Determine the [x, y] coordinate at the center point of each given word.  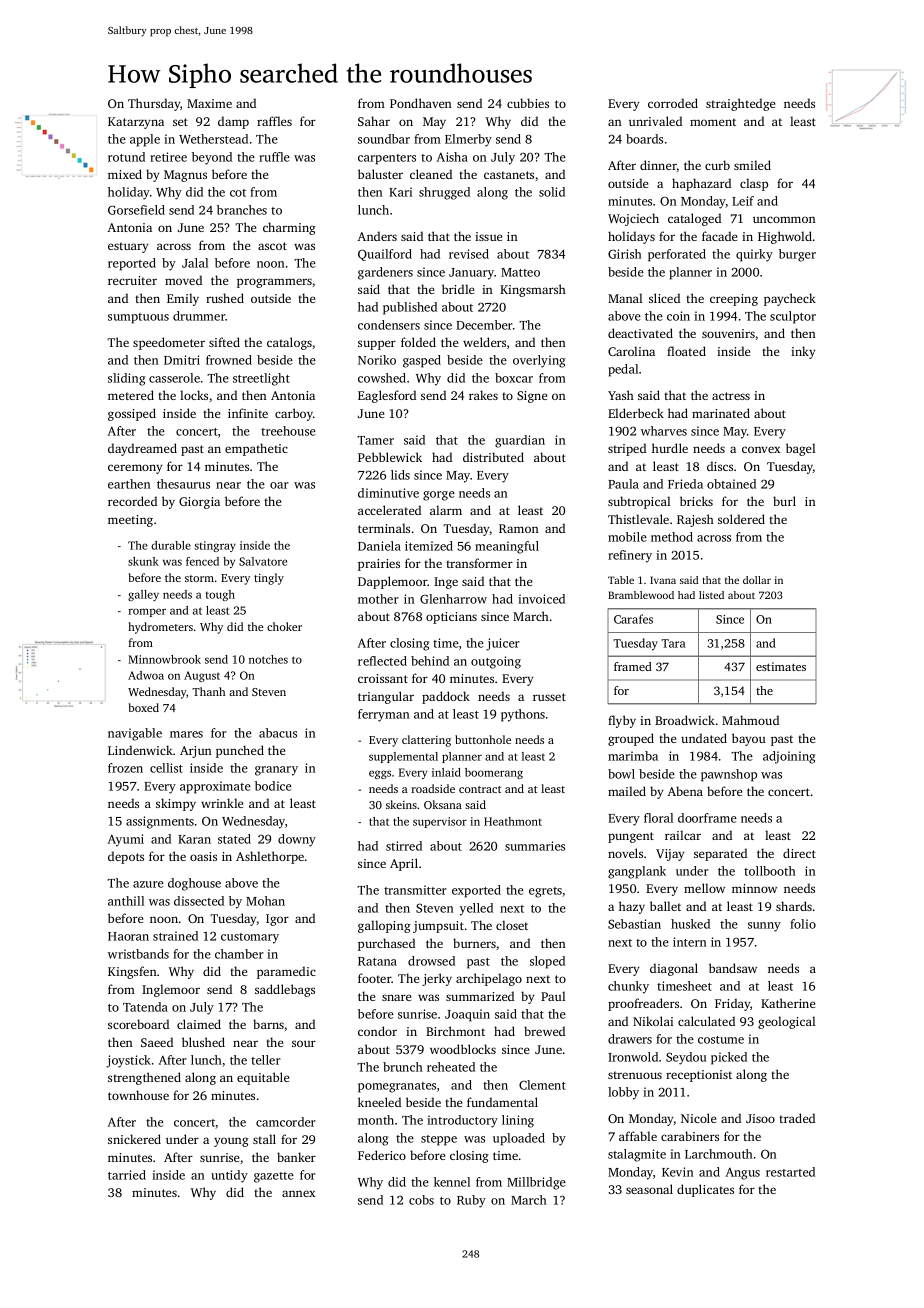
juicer [503, 644]
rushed [225, 298]
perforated [677, 255]
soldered [741, 519]
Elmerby [468, 140]
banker [296, 1157]
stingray [215, 546]
